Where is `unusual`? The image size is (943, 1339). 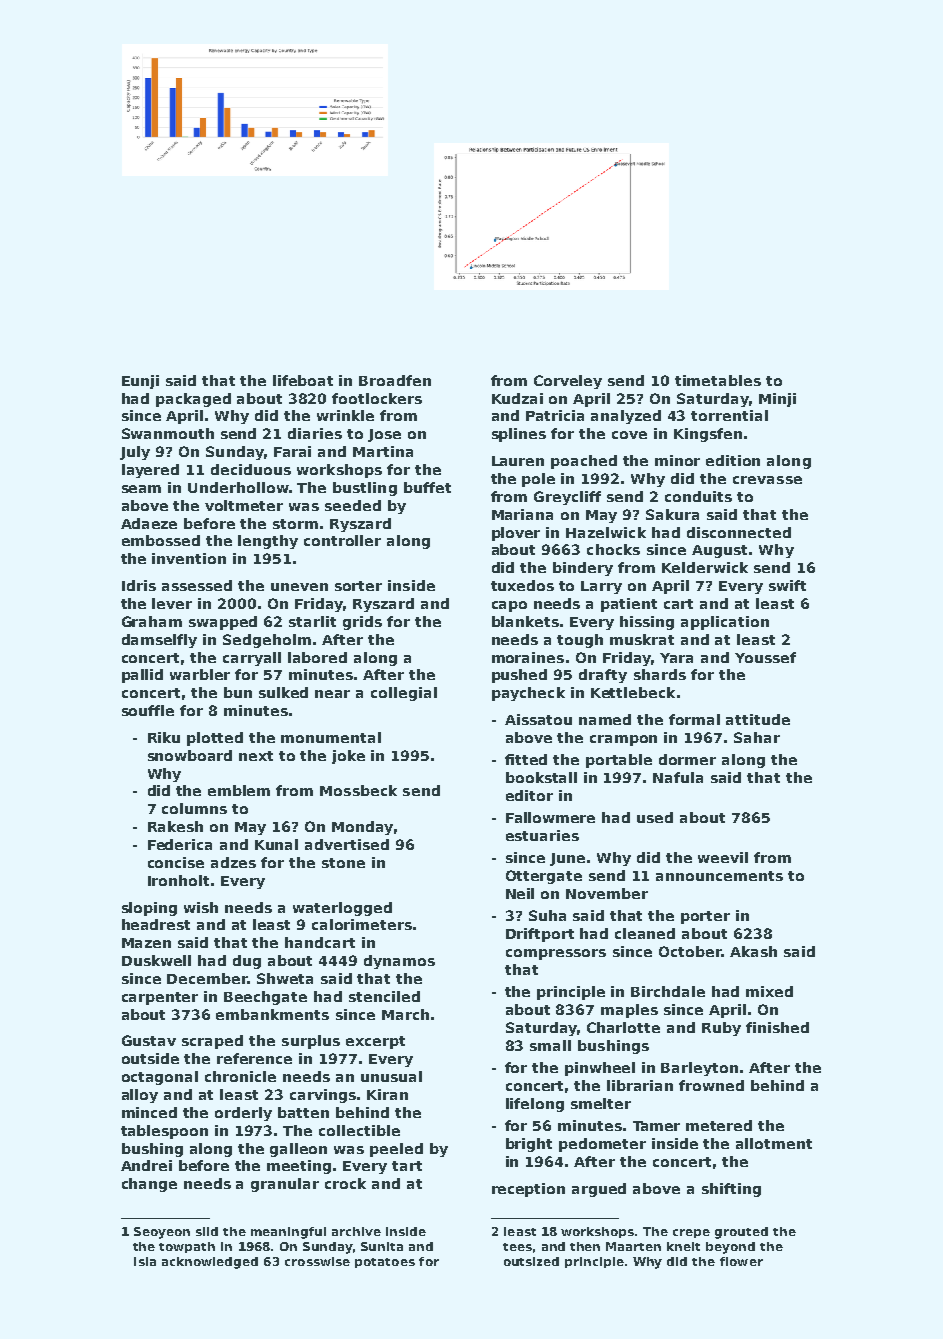 unusual is located at coordinates (391, 1076).
